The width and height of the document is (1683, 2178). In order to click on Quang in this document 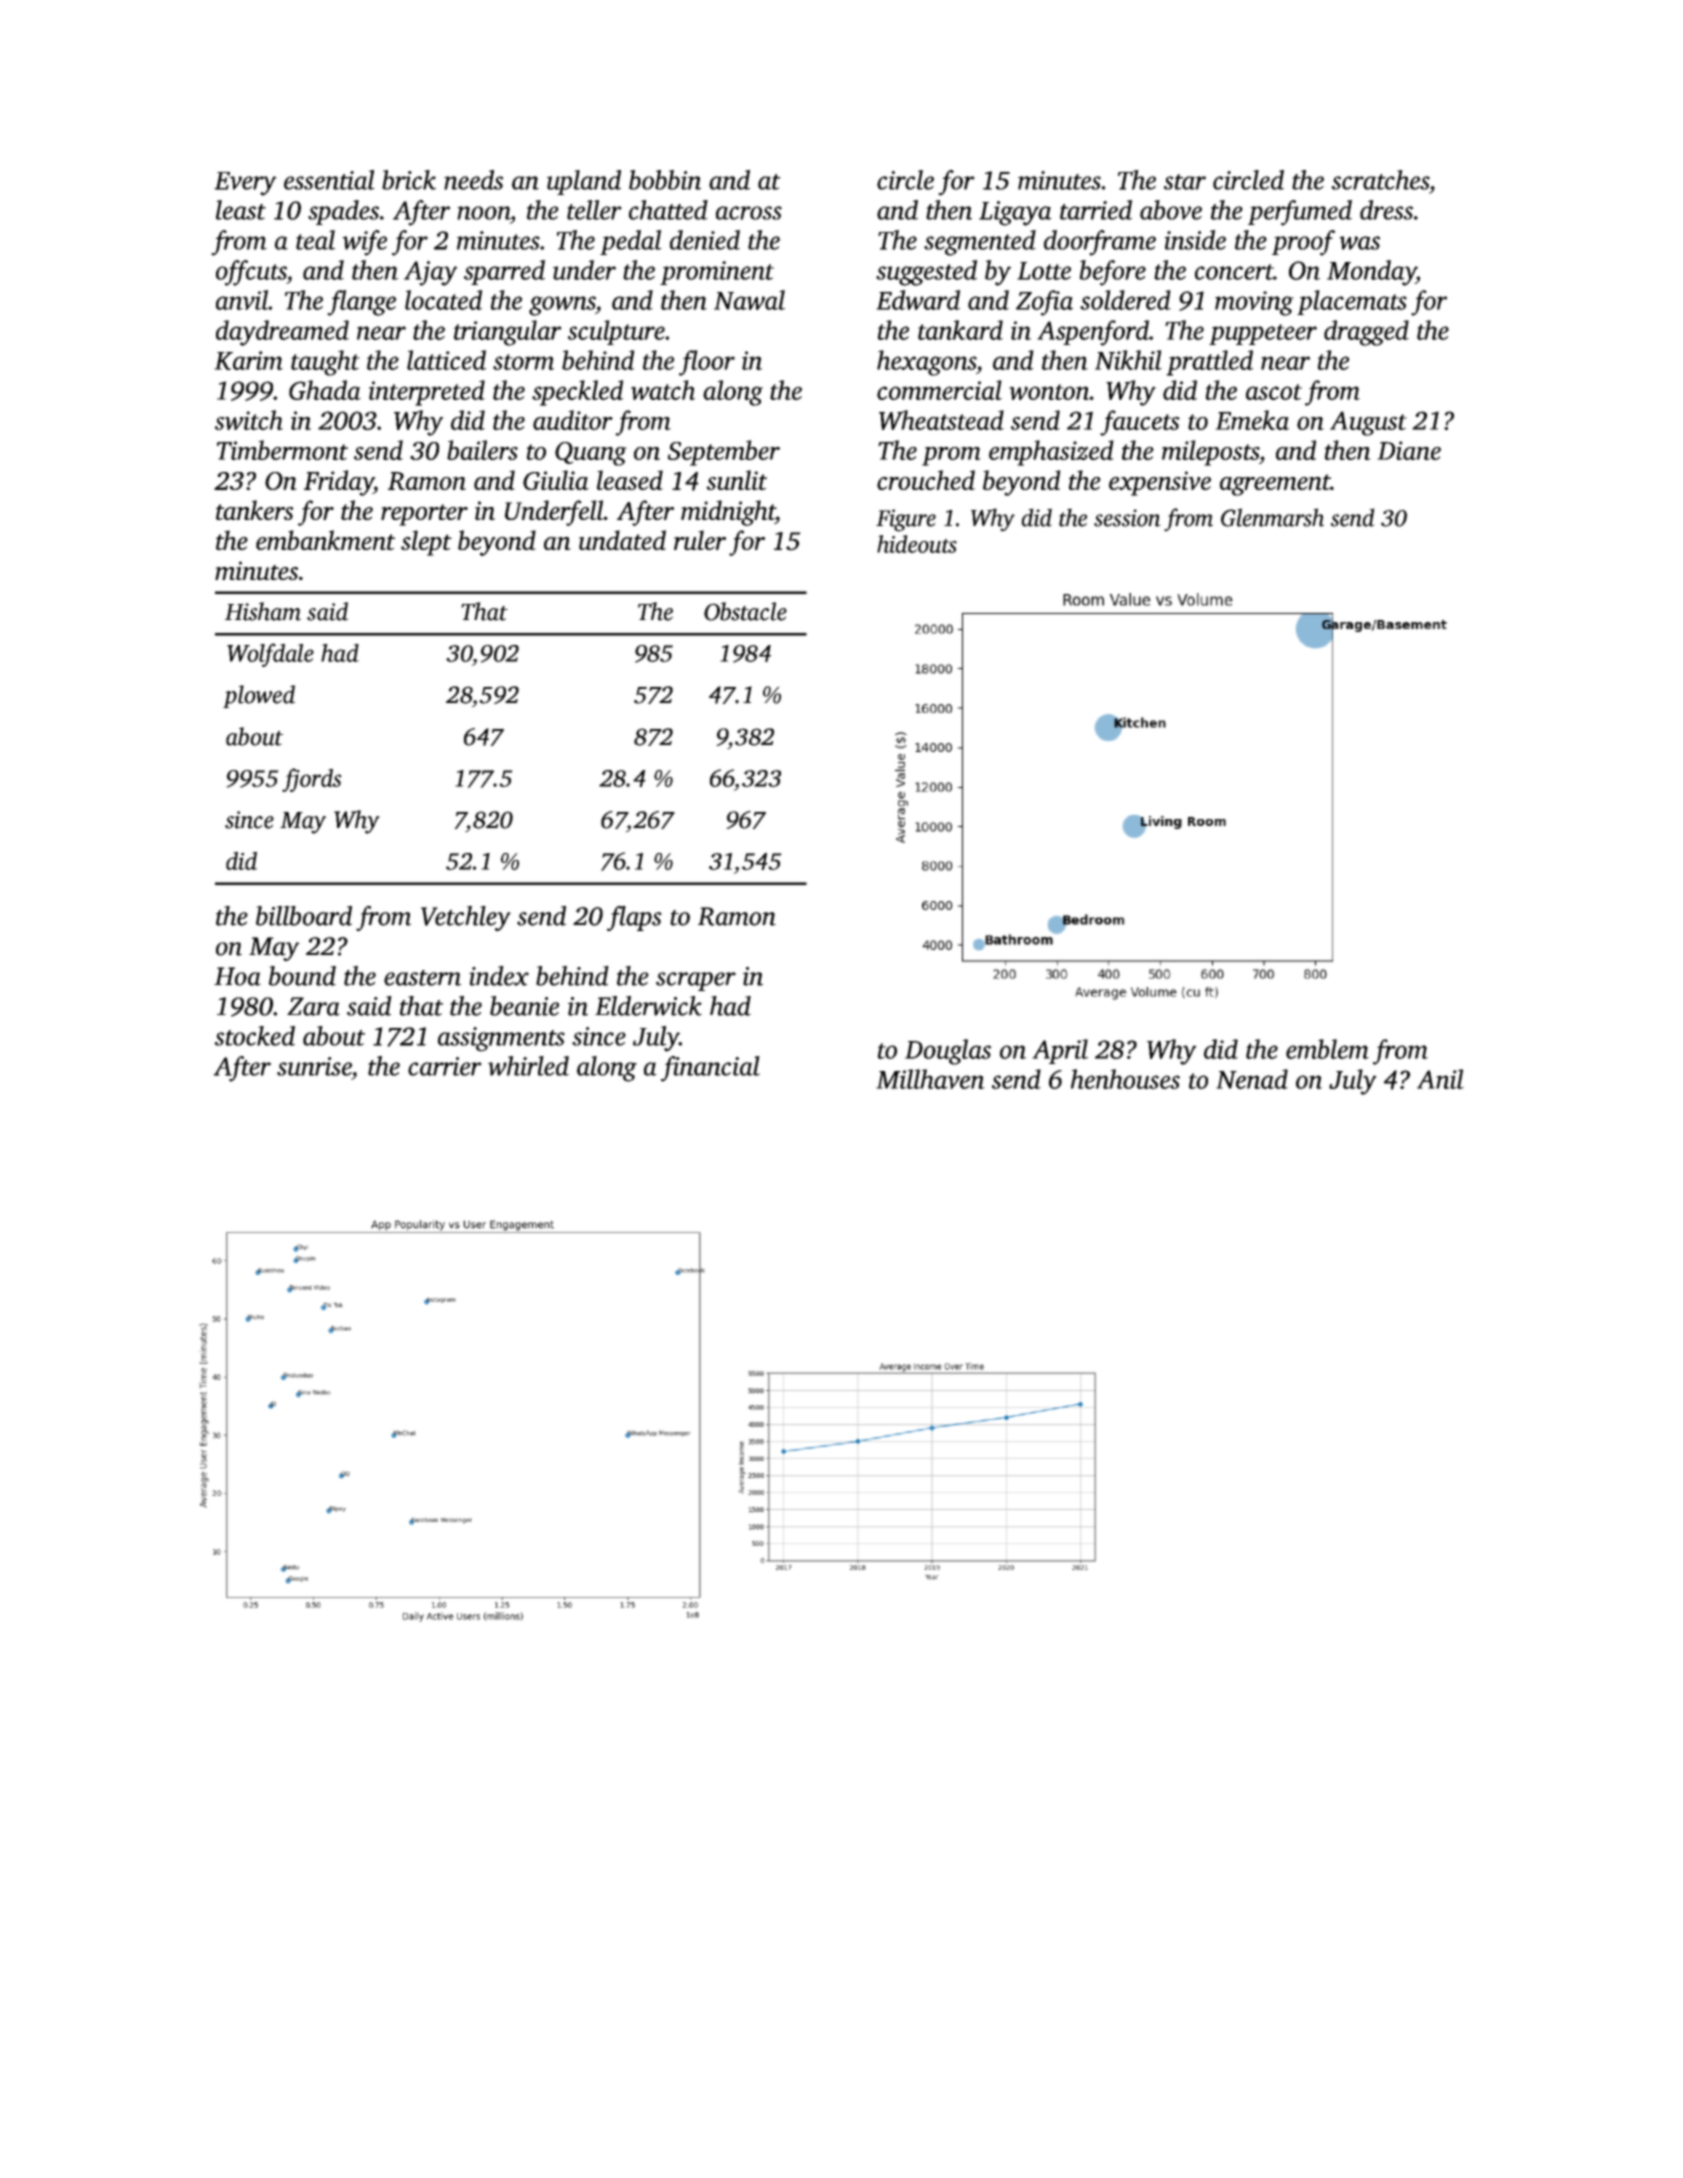, I will do `click(591, 454)`.
